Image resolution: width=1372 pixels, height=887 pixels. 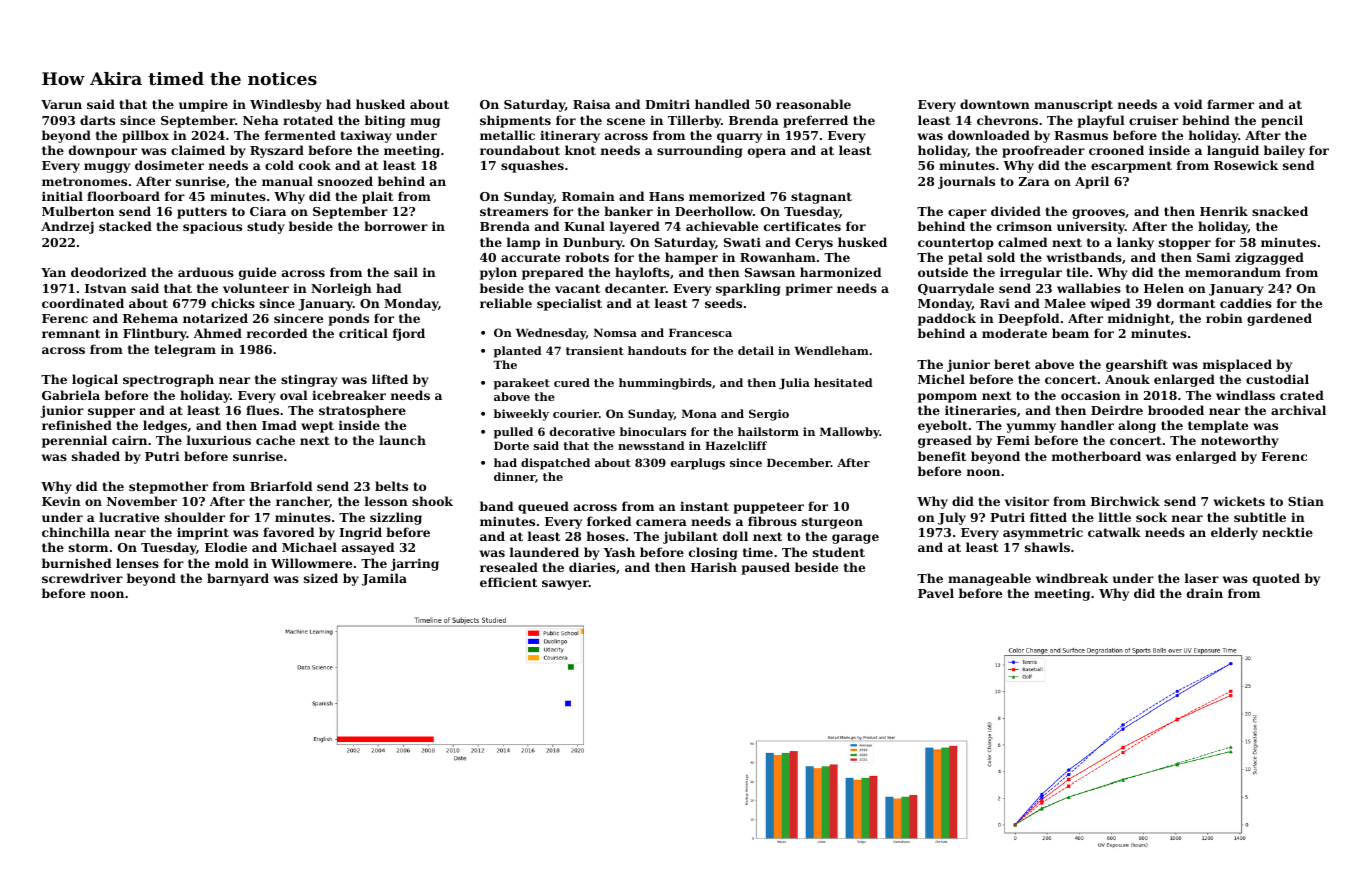 What do you see at coordinates (309, 547) in the screenshot?
I see `Michael` at bounding box center [309, 547].
